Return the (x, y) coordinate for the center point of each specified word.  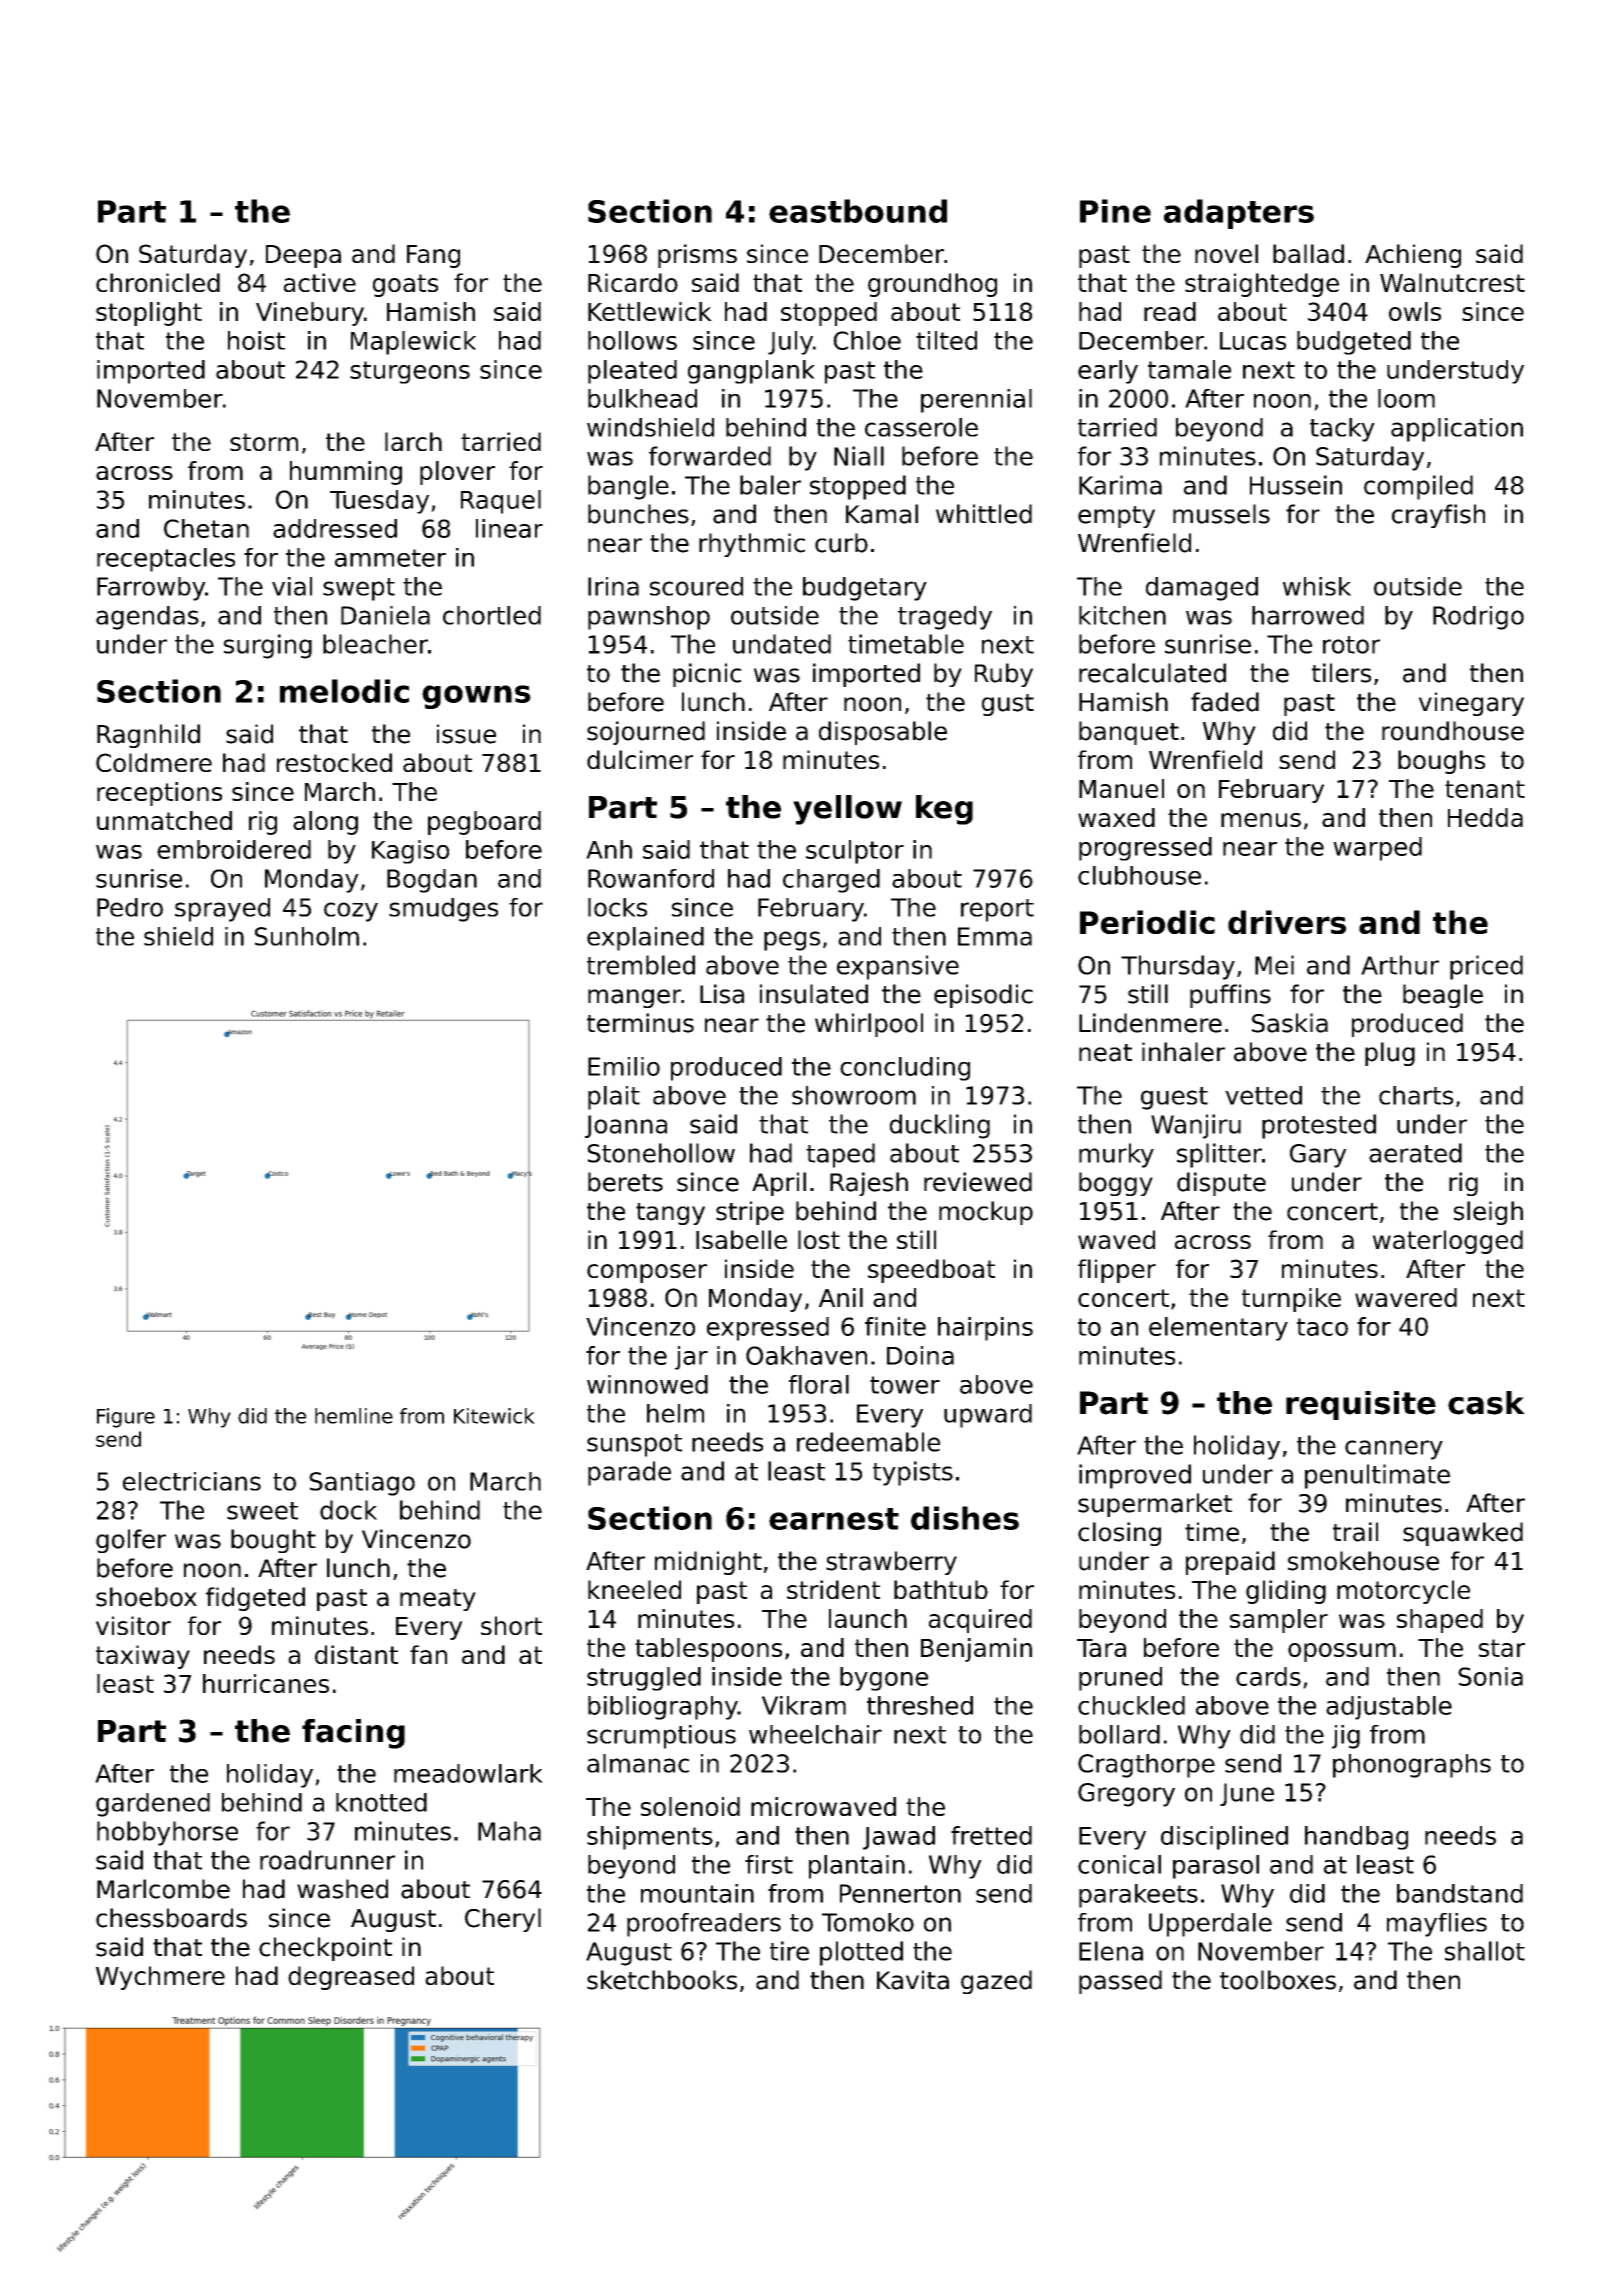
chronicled (158, 282)
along (325, 823)
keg (944, 810)
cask (1486, 1403)
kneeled (634, 1589)
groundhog (932, 285)
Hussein (1296, 485)
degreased (351, 1978)
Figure (126, 1418)
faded (1225, 702)
